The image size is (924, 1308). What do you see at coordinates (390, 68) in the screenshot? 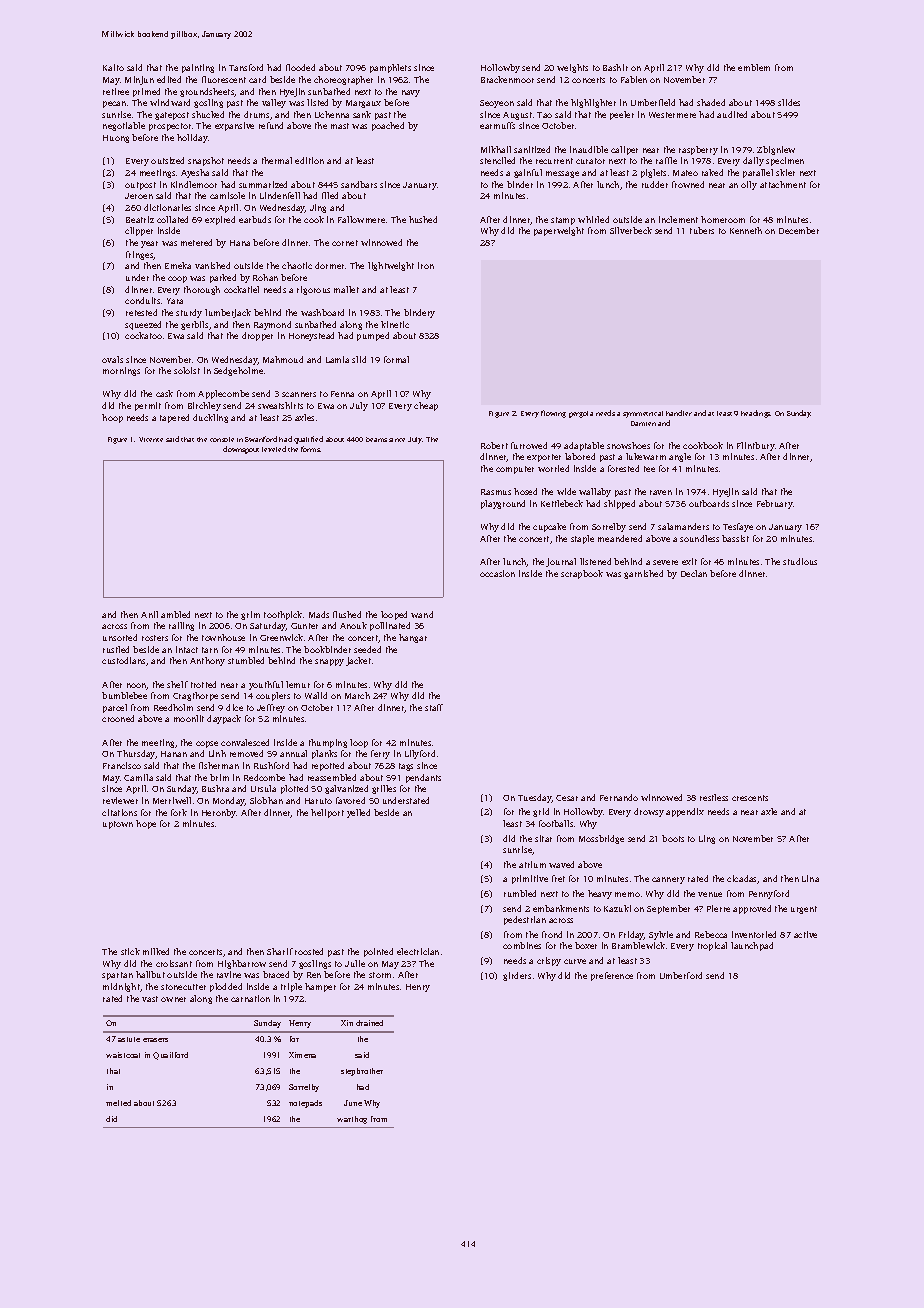
I see `pamphlets` at bounding box center [390, 68].
